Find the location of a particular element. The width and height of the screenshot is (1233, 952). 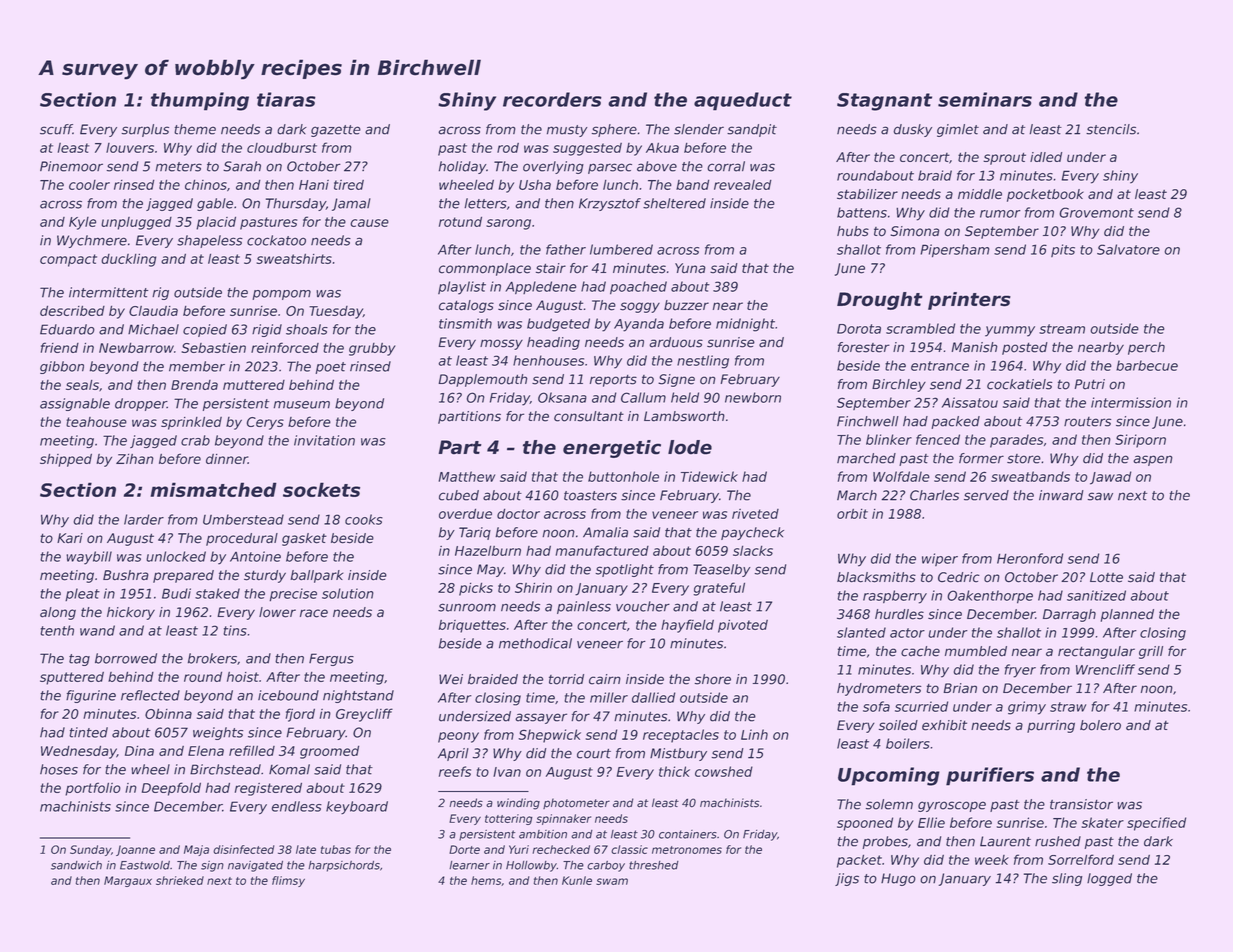

gasket is located at coordinates (304, 539).
